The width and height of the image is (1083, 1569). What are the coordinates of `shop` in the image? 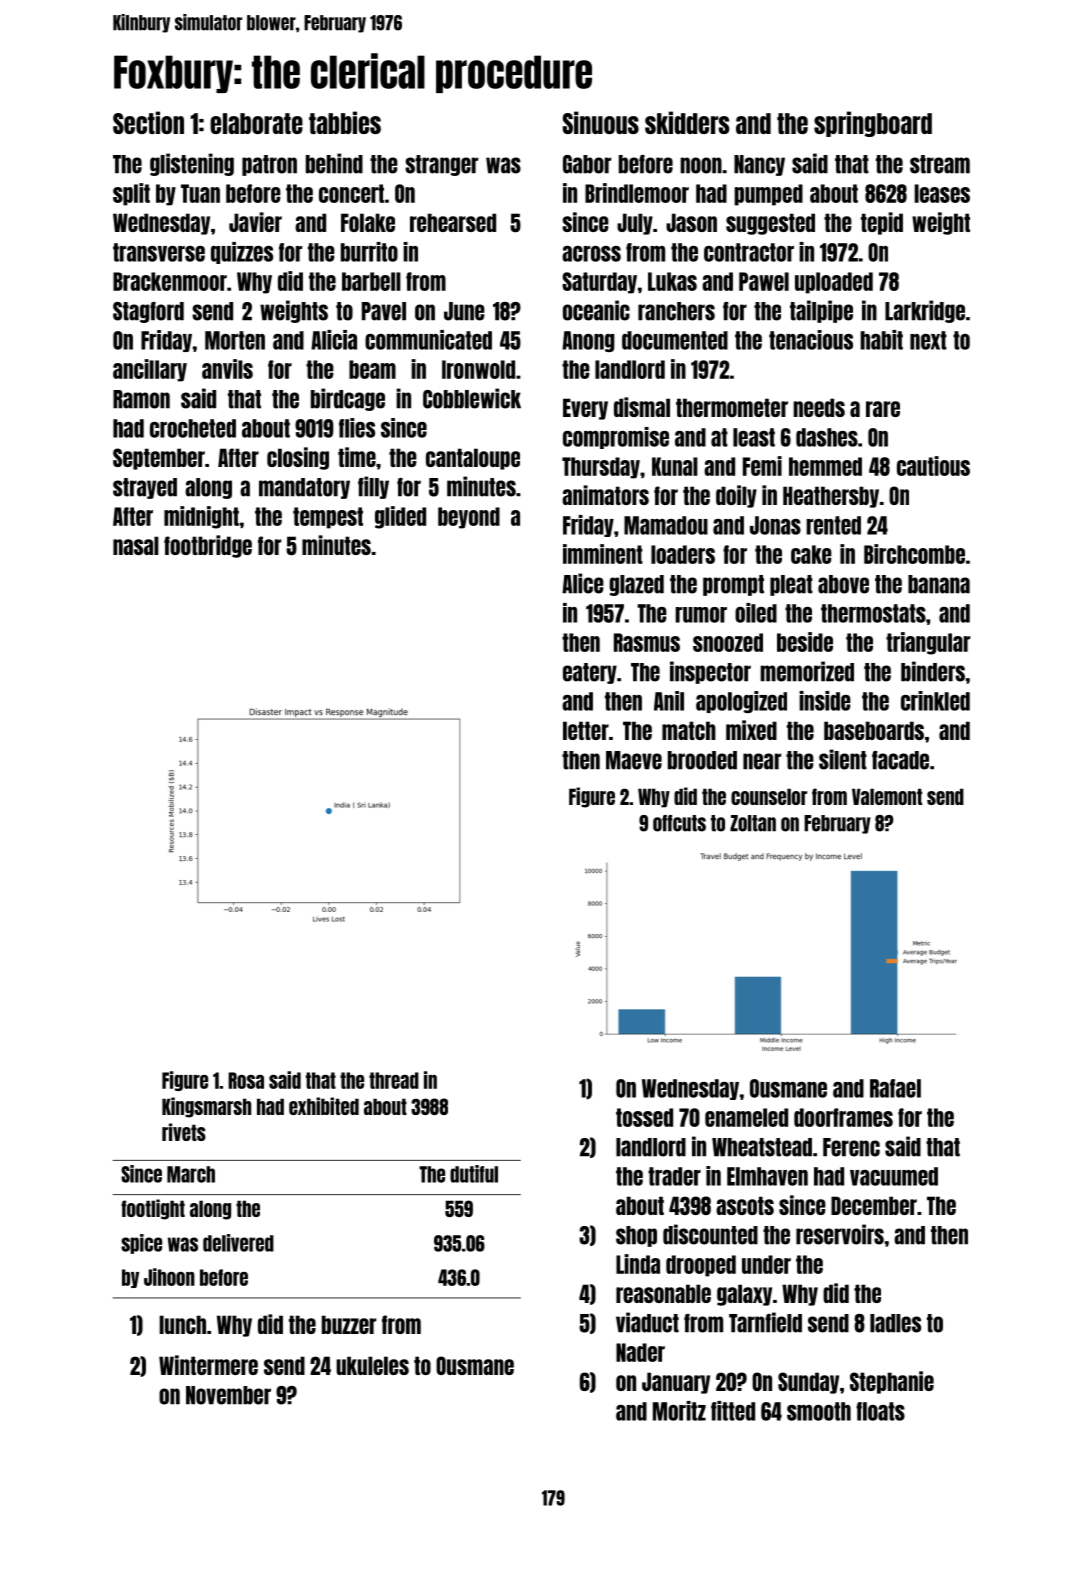 It's located at (636, 1236).
